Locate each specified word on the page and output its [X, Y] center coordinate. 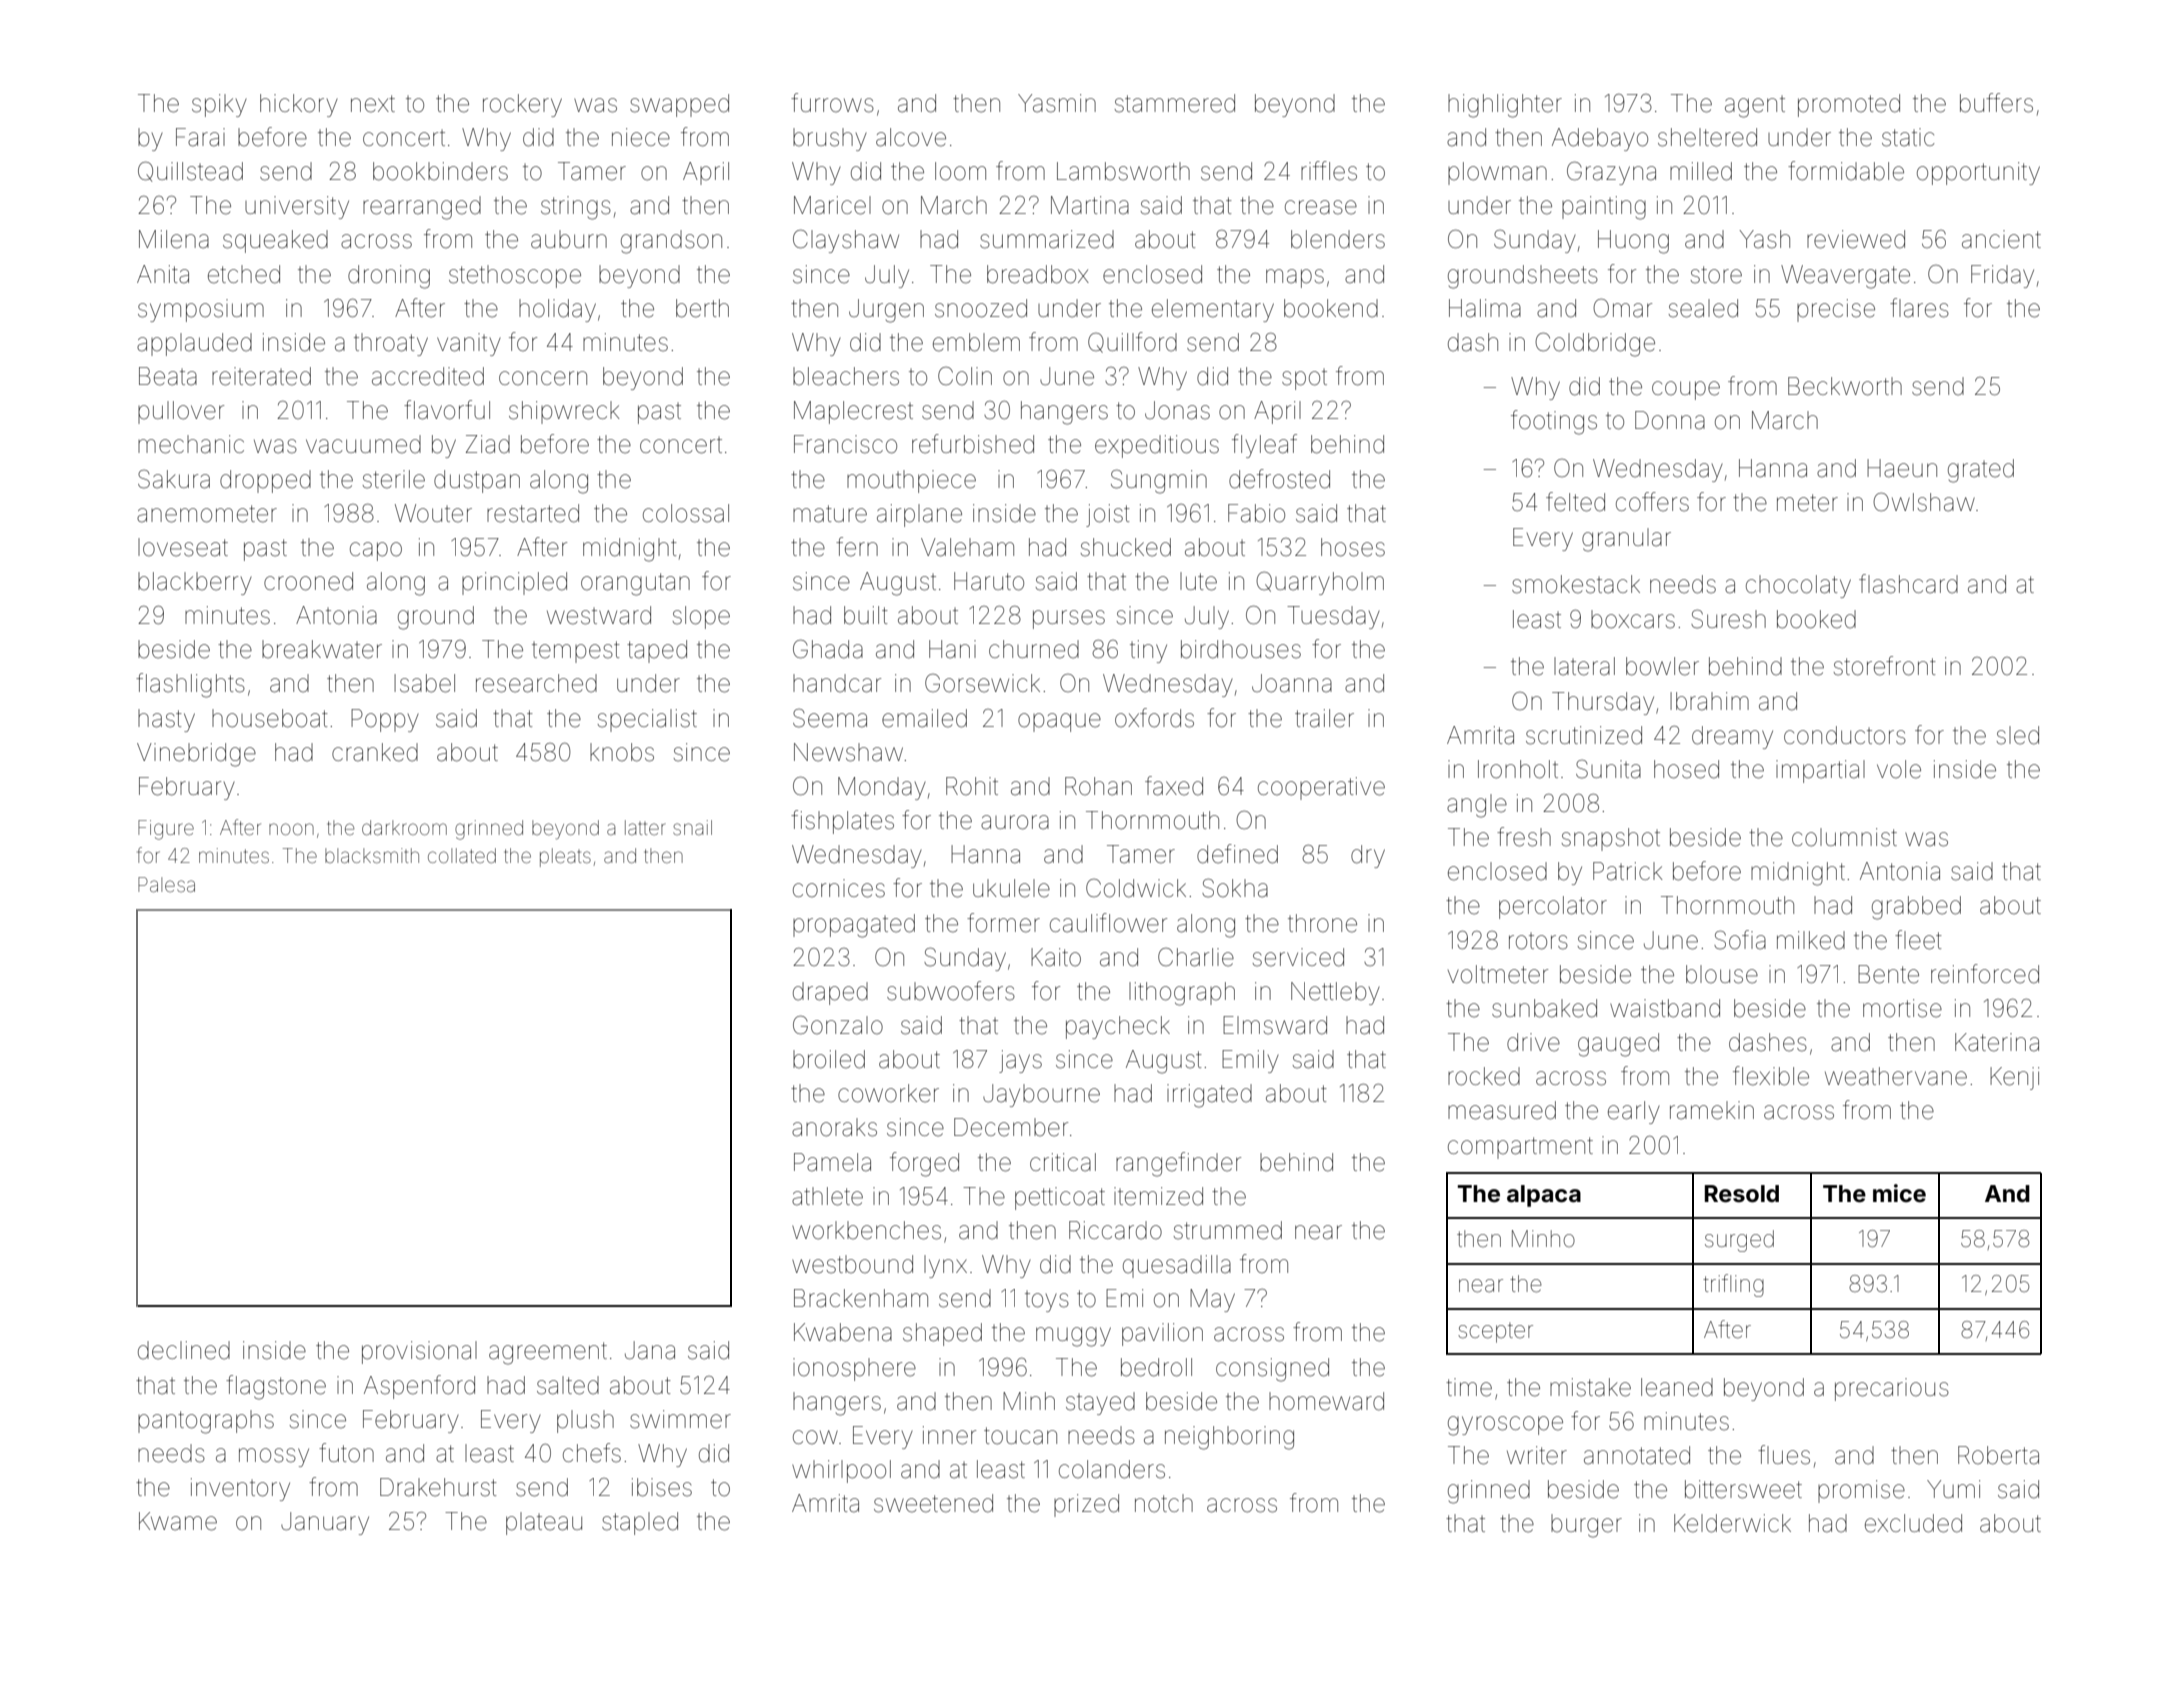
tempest [576, 652]
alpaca [1544, 1196]
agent [1755, 107]
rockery [522, 105]
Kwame [178, 1521]
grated [1981, 471]
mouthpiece [911, 481]
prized [1086, 1505]
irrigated [1209, 1096]
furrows [832, 103]
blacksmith [372, 855]
